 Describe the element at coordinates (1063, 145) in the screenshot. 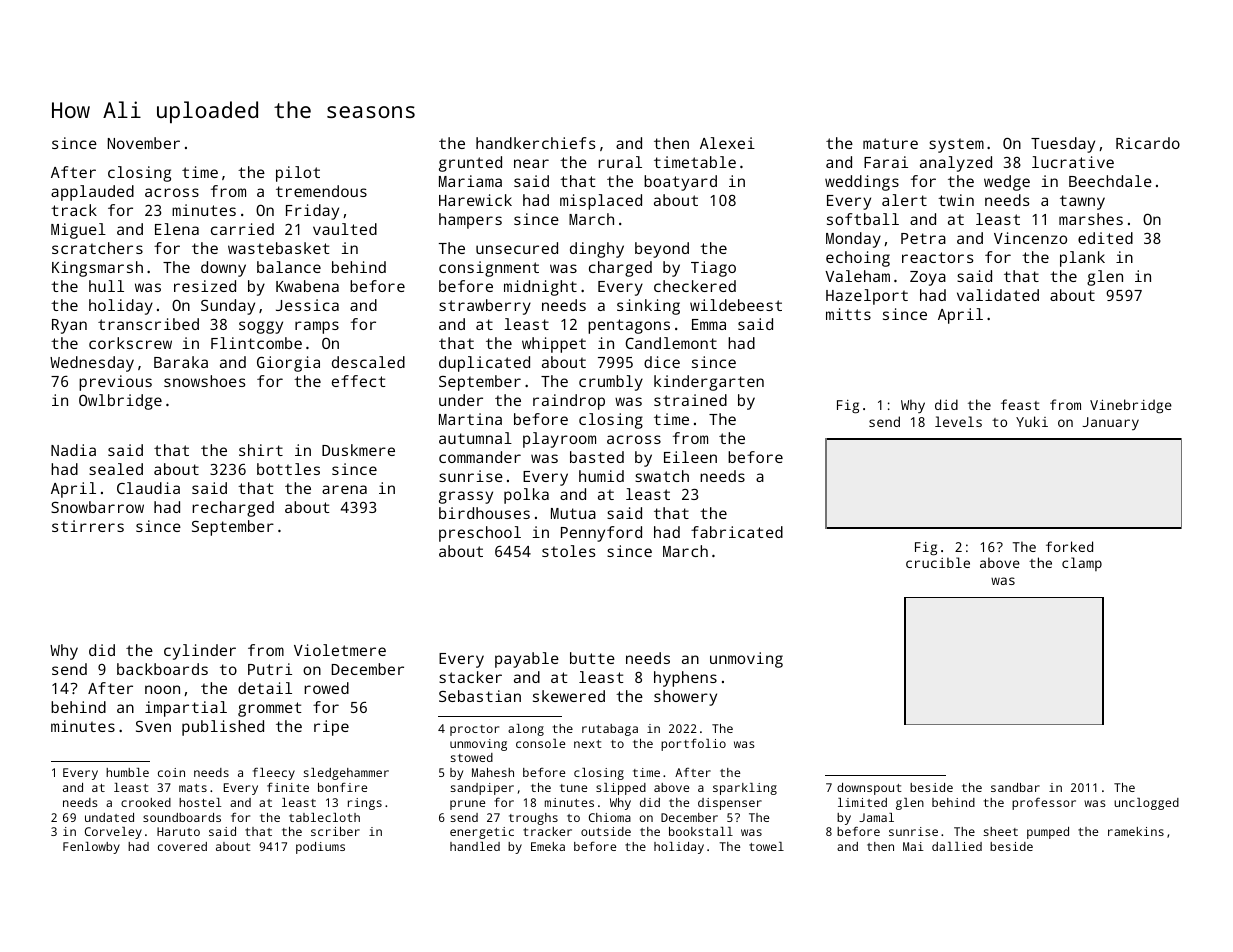

I see `Tuesday` at that location.
